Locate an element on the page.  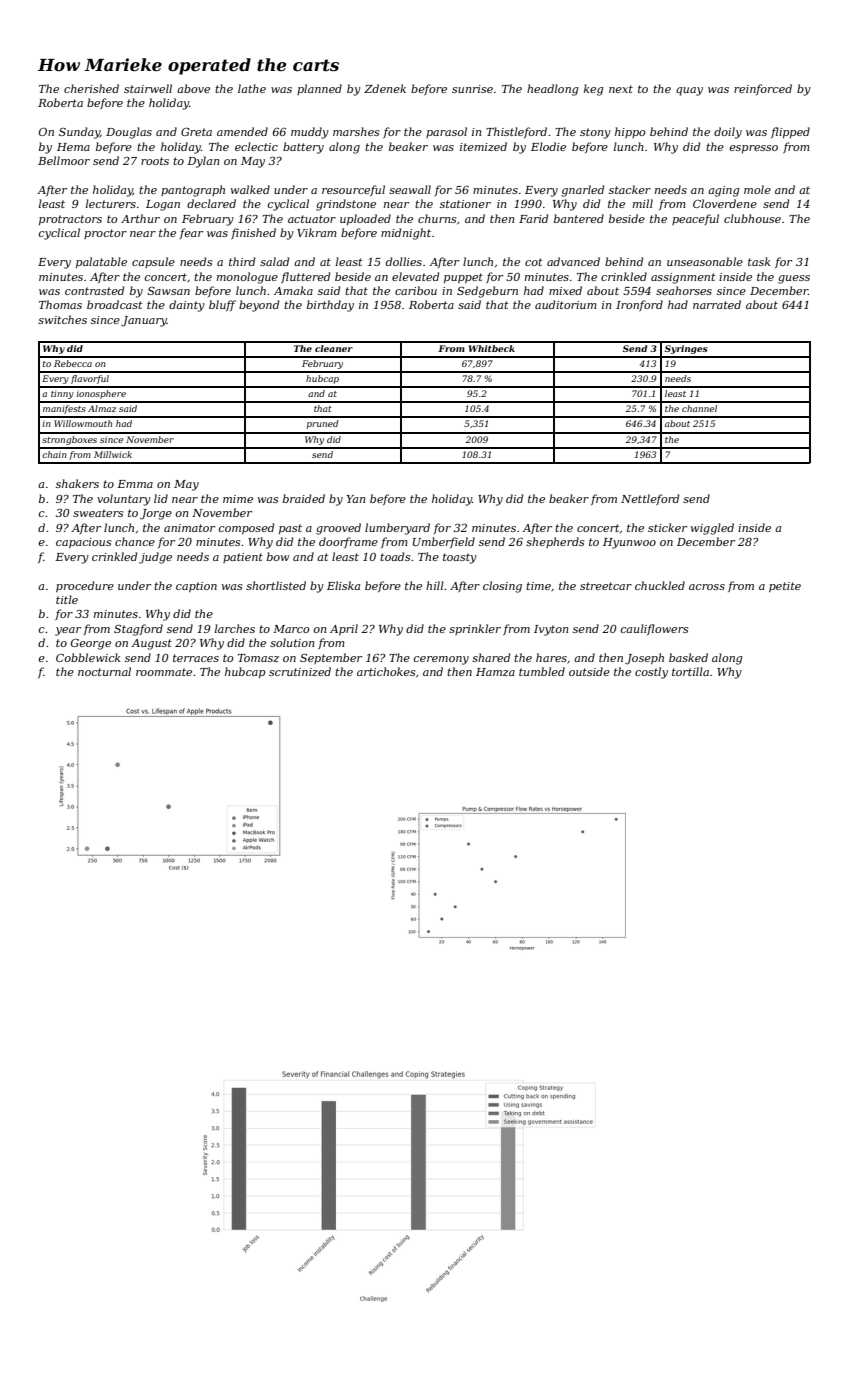
roommate is located at coordinates (164, 672).
